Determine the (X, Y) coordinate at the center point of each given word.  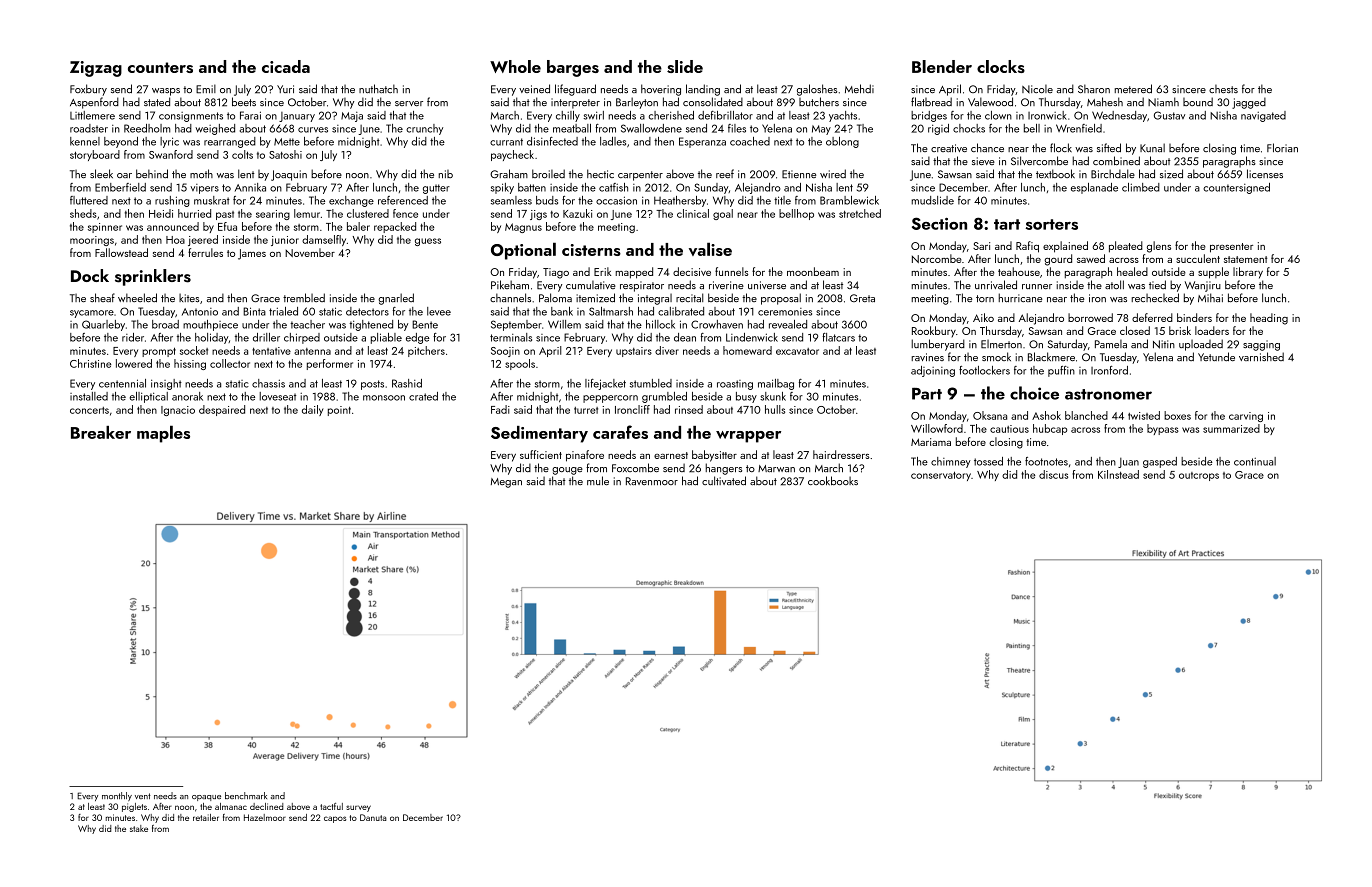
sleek (101, 173)
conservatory (941, 476)
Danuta (373, 817)
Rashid (407, 383)
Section (939, 223)
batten (532, 187)
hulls (775, 409)
